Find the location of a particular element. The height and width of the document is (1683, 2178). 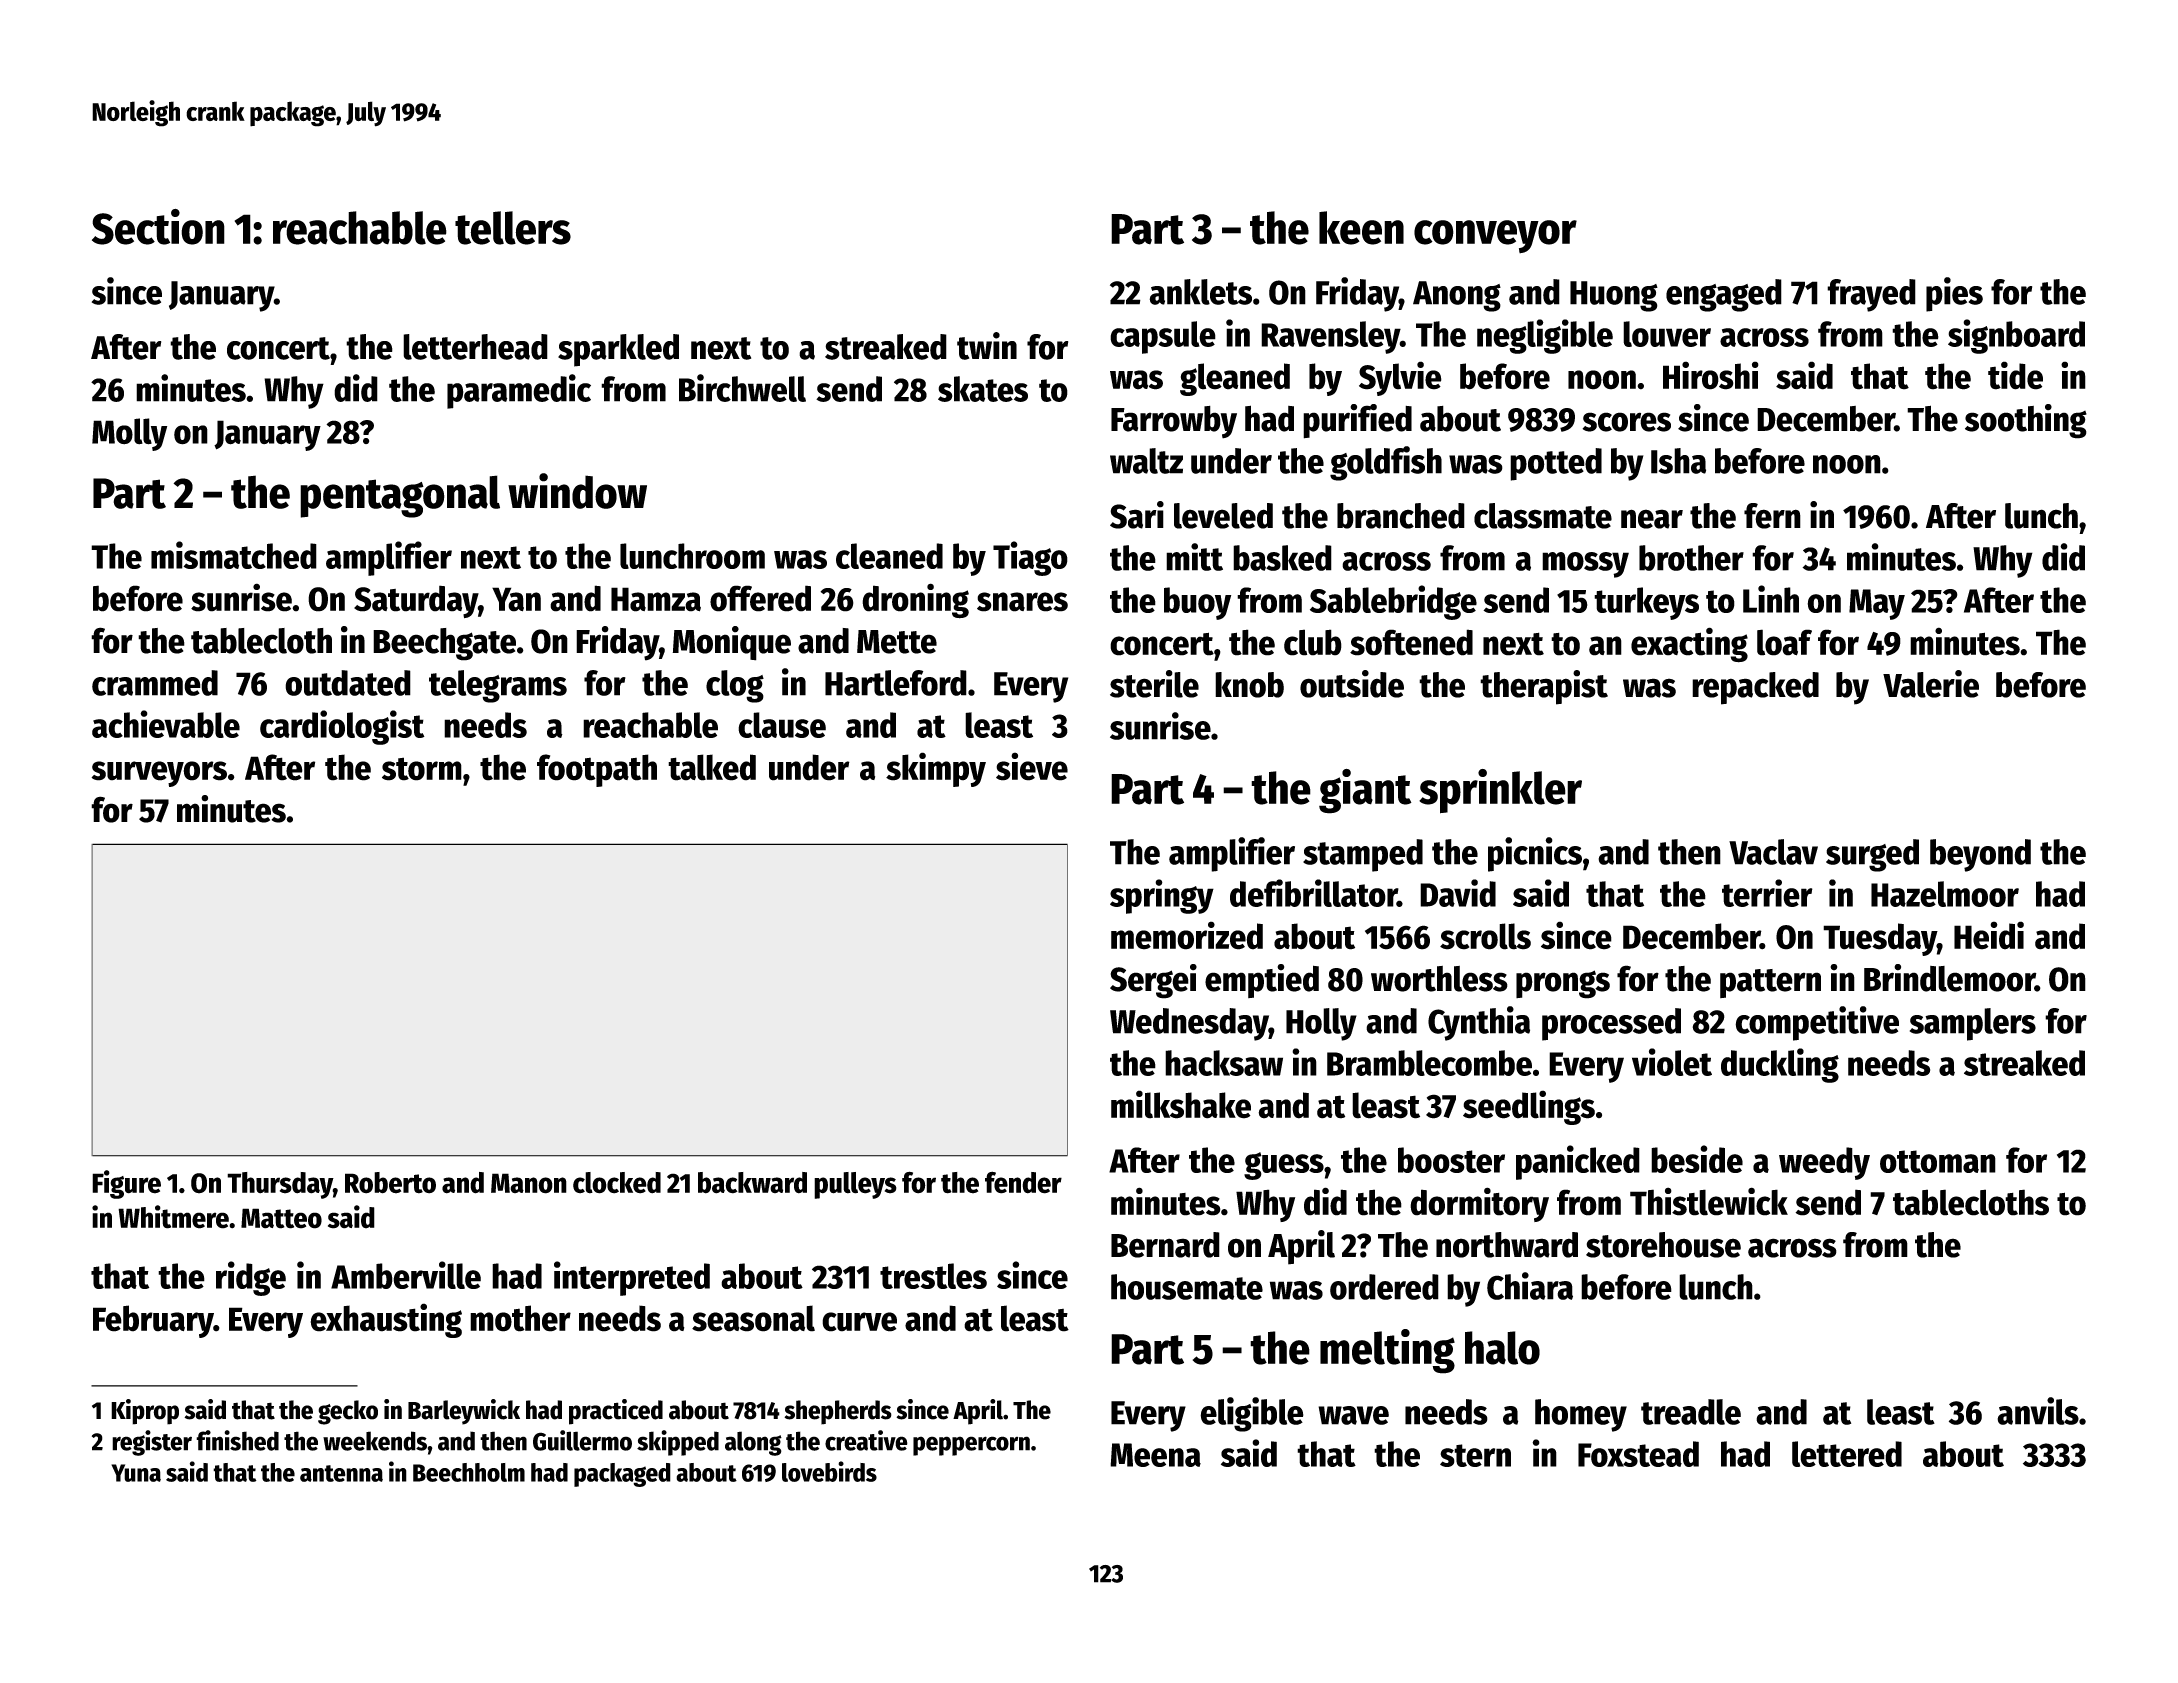

Sergei is located at coordinates (1153, 981).
